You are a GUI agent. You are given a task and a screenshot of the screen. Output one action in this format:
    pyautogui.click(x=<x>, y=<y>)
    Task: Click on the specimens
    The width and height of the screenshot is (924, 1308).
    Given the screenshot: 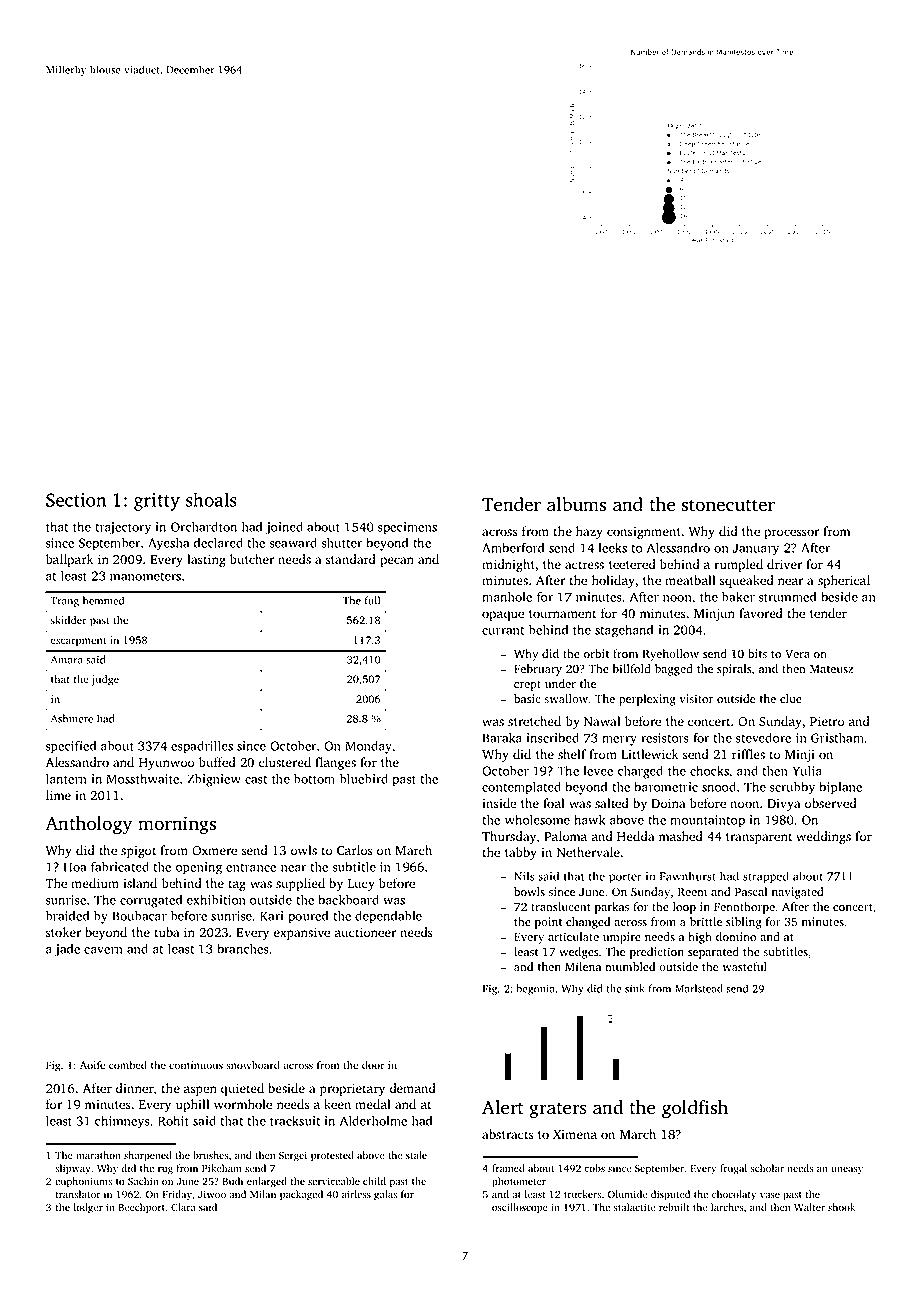 What is the action you would take?
    pyautogui.click(x=407, y=528)
